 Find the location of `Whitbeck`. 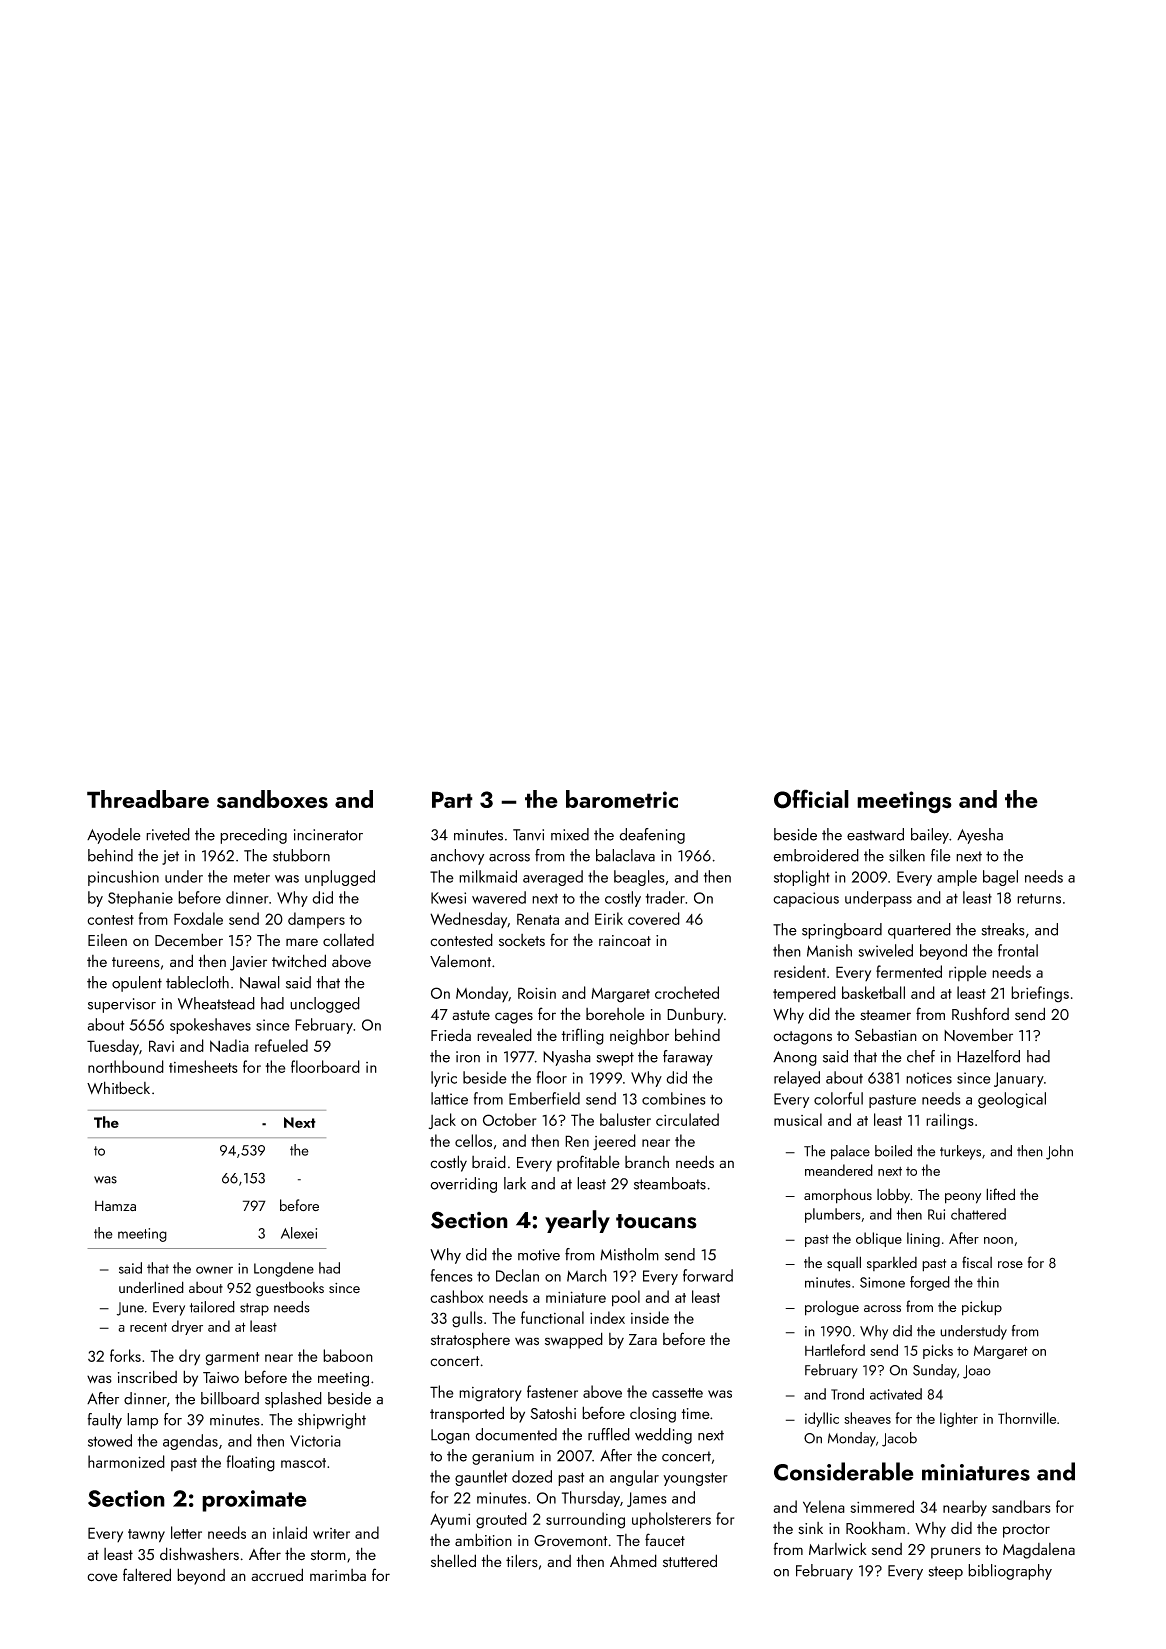

Whitbeck is located at coordinates (118, 1088).
